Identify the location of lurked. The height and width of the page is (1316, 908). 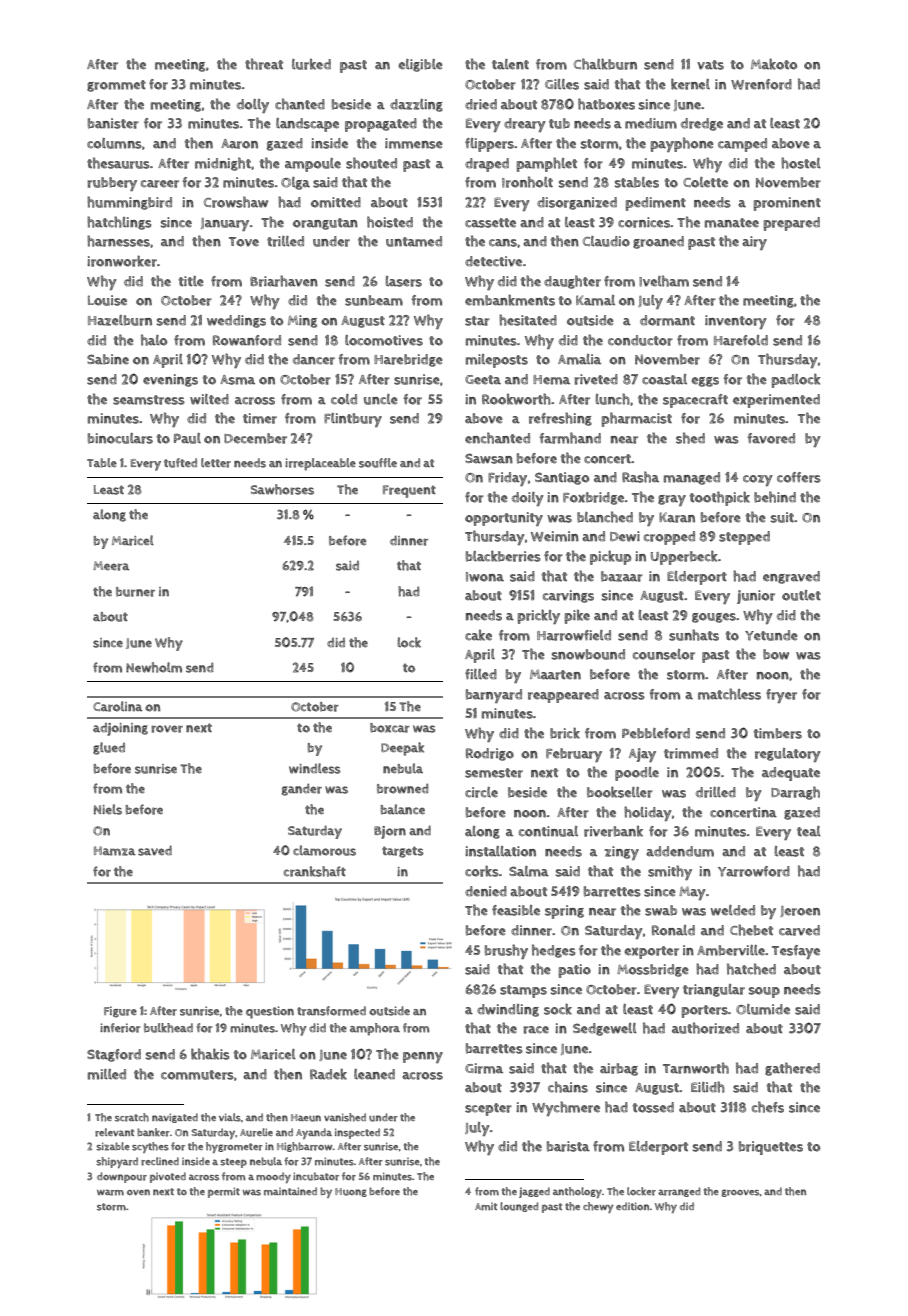
(311, 64).
